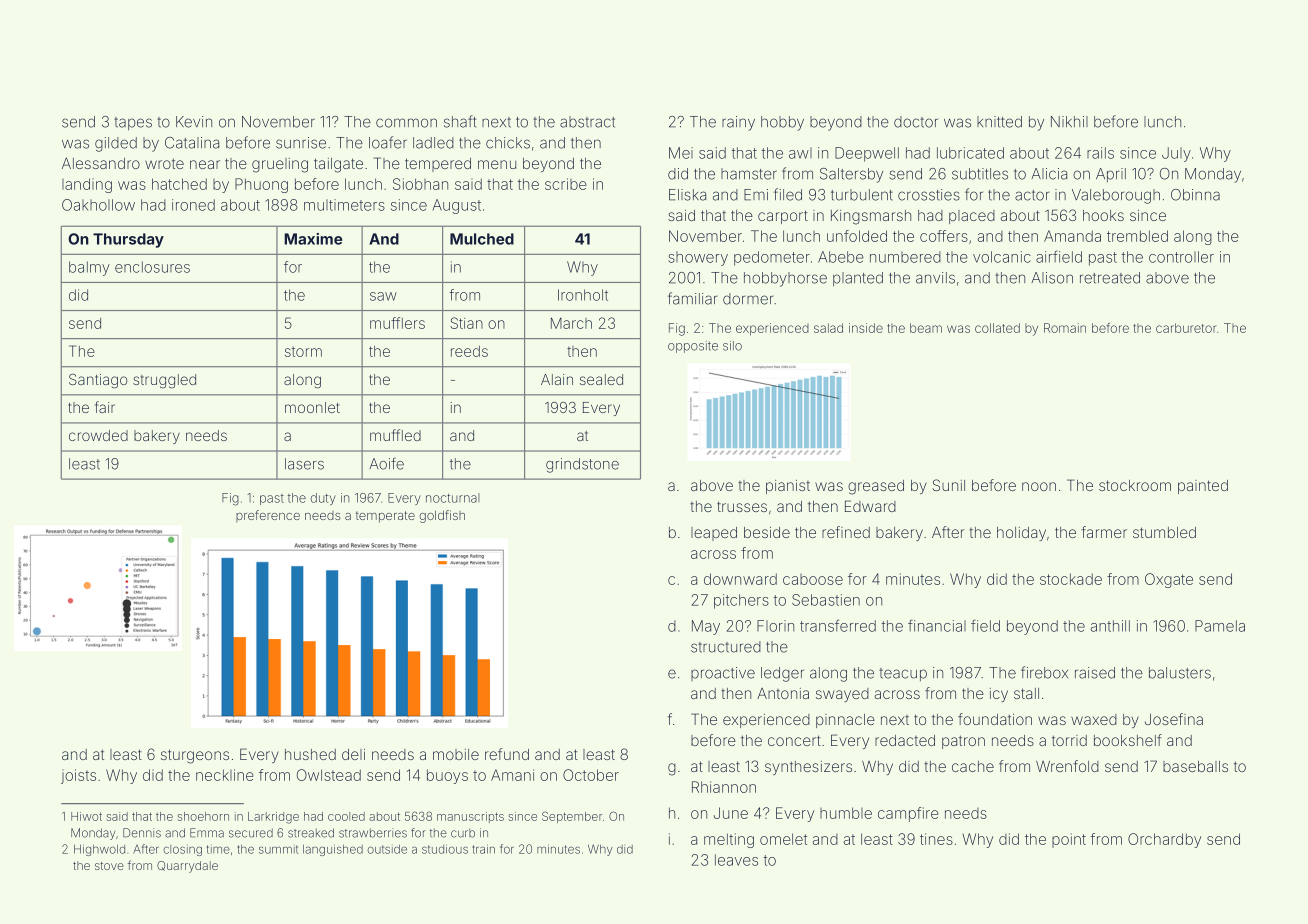 The height and width of the image is (924, 1308). Describe the element at coordinates (1069, 121) in the image. I see `Nikhil` at that location.
